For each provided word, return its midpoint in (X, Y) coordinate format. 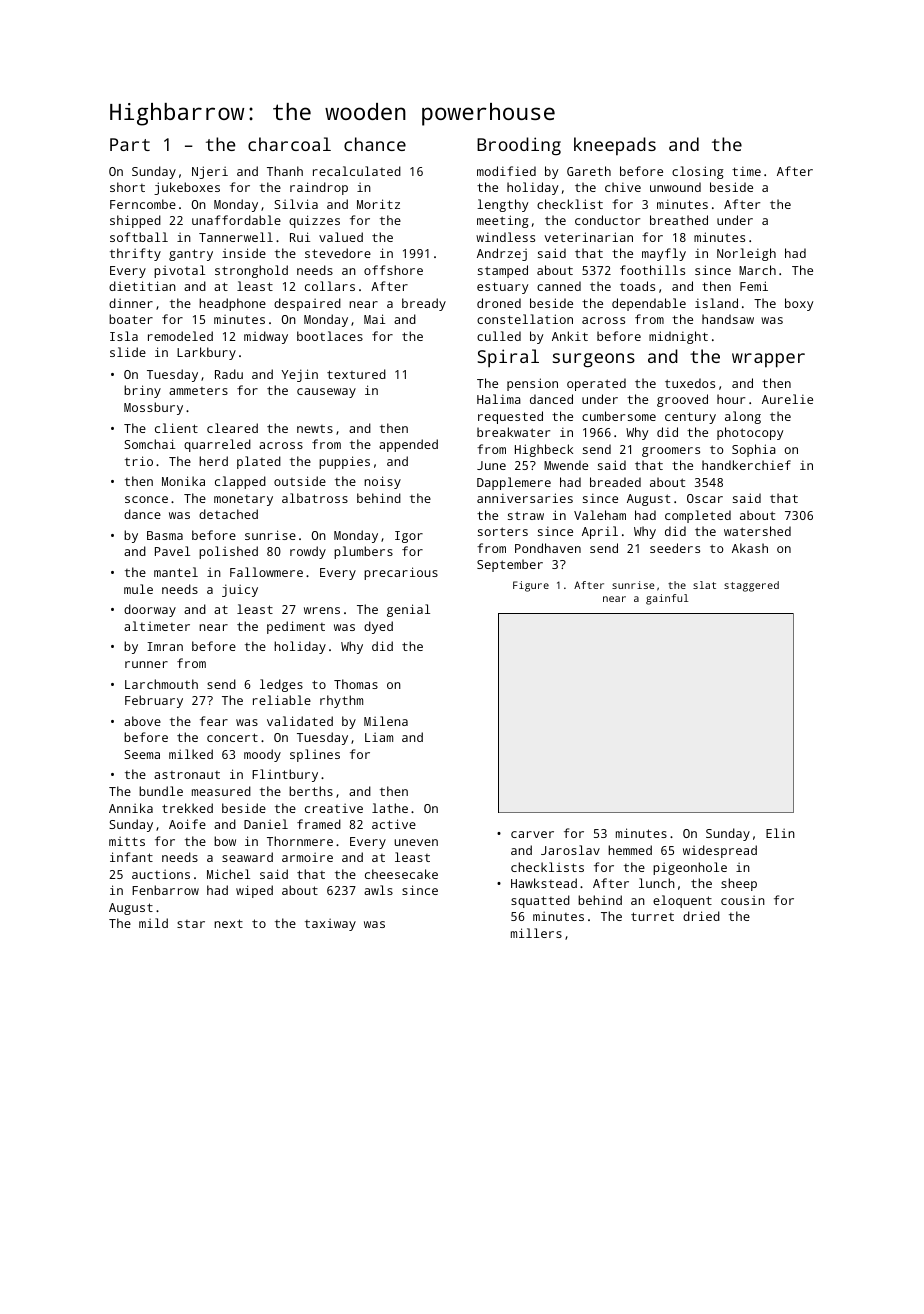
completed (698, 516)
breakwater (513, 432)
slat (704, 585)
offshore (393, 270)
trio (139, 461)
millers (536, 933)
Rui (300, 237)
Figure (531, 586)
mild (153, 923)
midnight (678, 337)
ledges (281, 685)
